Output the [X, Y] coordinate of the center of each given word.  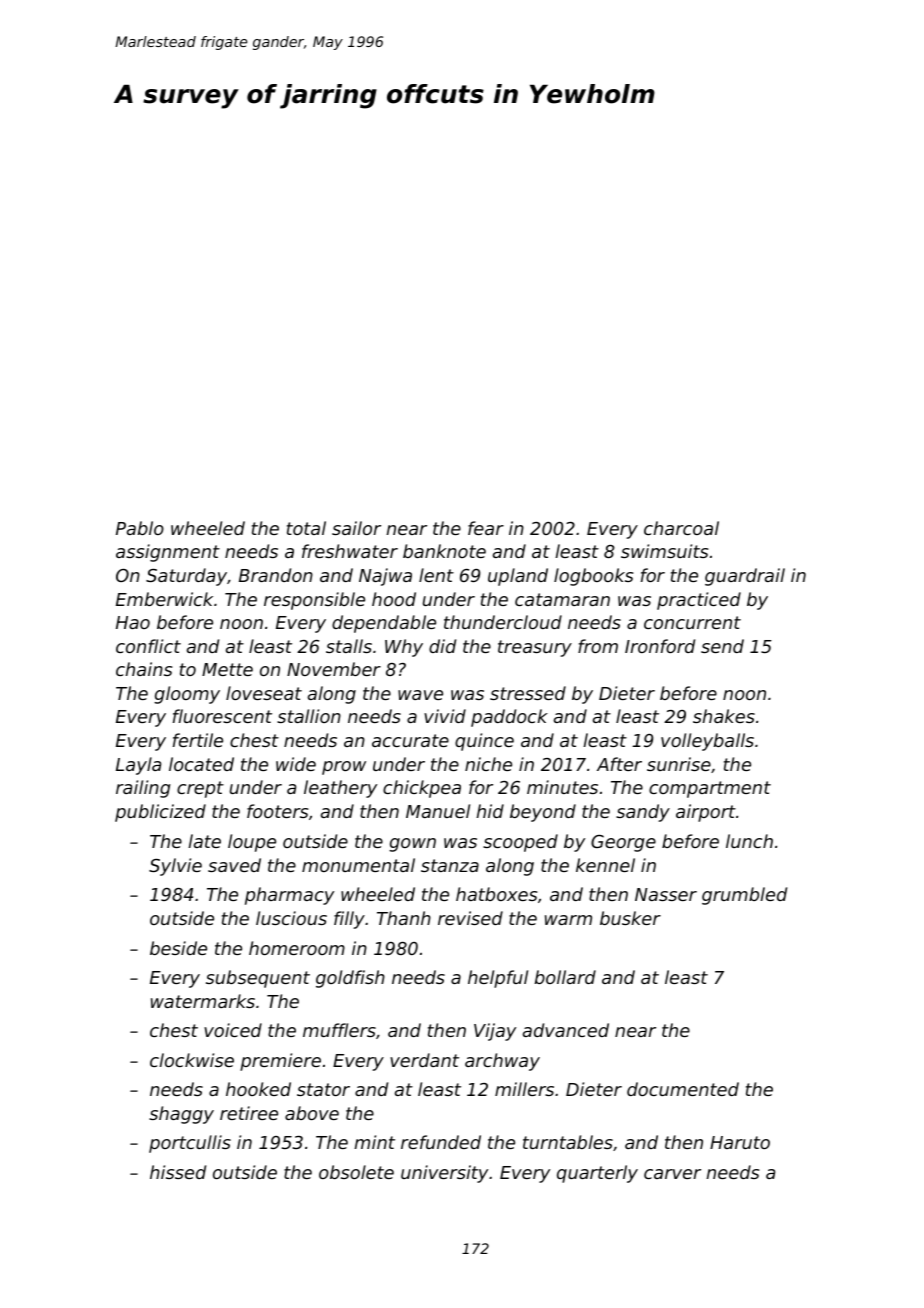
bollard [565, 977]
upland [518, 577]
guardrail [745, 577]
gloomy [187, 695]
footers [277, 811]
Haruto [740, 1142]
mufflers [339, 1030]
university [444, 1174]
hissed [178, 1172]
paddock [509, 718]
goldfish [350, 979]
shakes [724, 716]
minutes [562, 787]
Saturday [186, 577]
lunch [749, 841]
